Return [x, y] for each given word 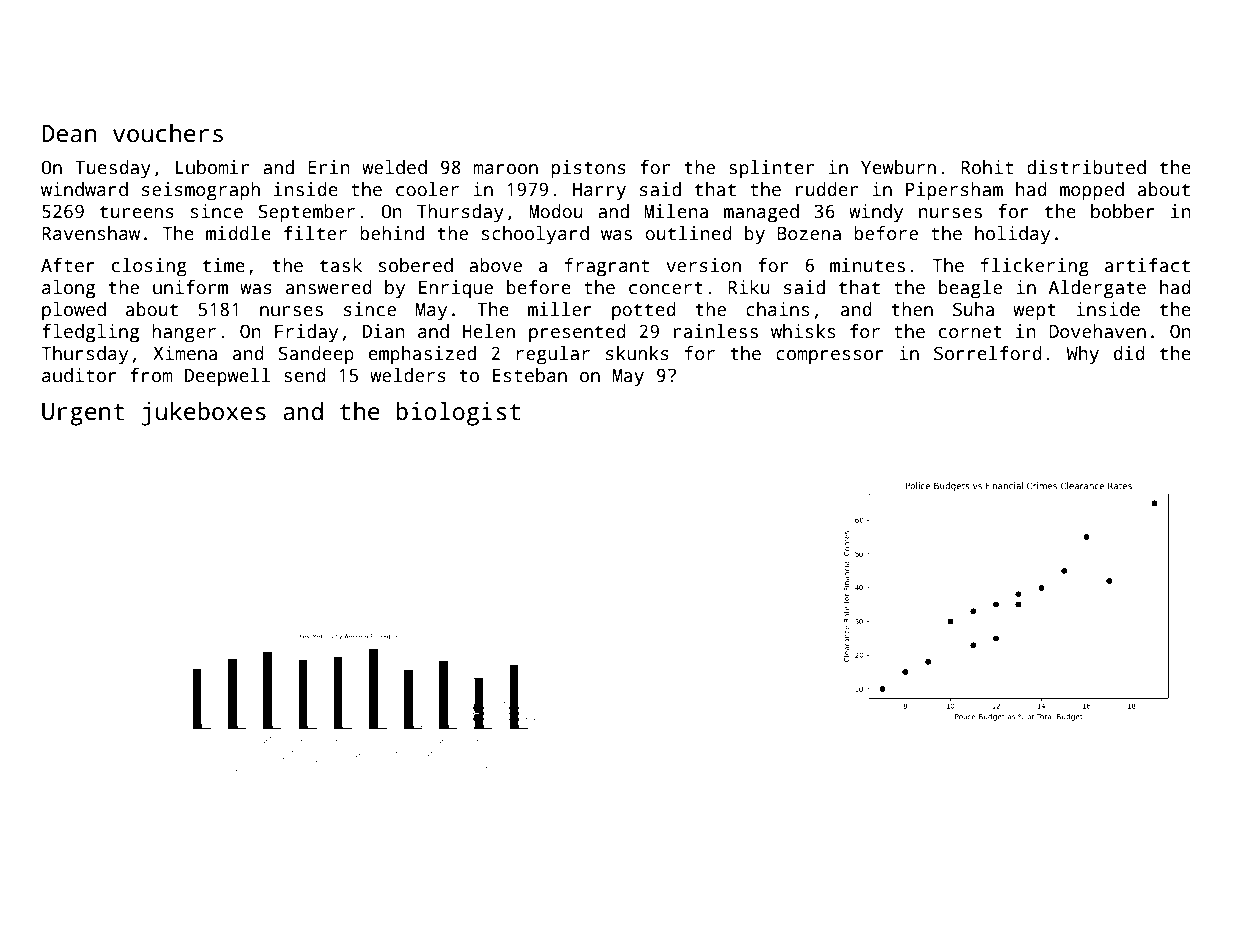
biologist [458, 414]
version [703, 265]
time [224, 265]
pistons [588, 169]
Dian [384, 331]
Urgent [83, 414]
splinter [771, 169]
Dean [69, 134]
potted [644, 311]
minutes [867, 265]
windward [84, 189]
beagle [970, 289]
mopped [1092, 191]
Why [1082, 355]
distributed [1086, 167]
